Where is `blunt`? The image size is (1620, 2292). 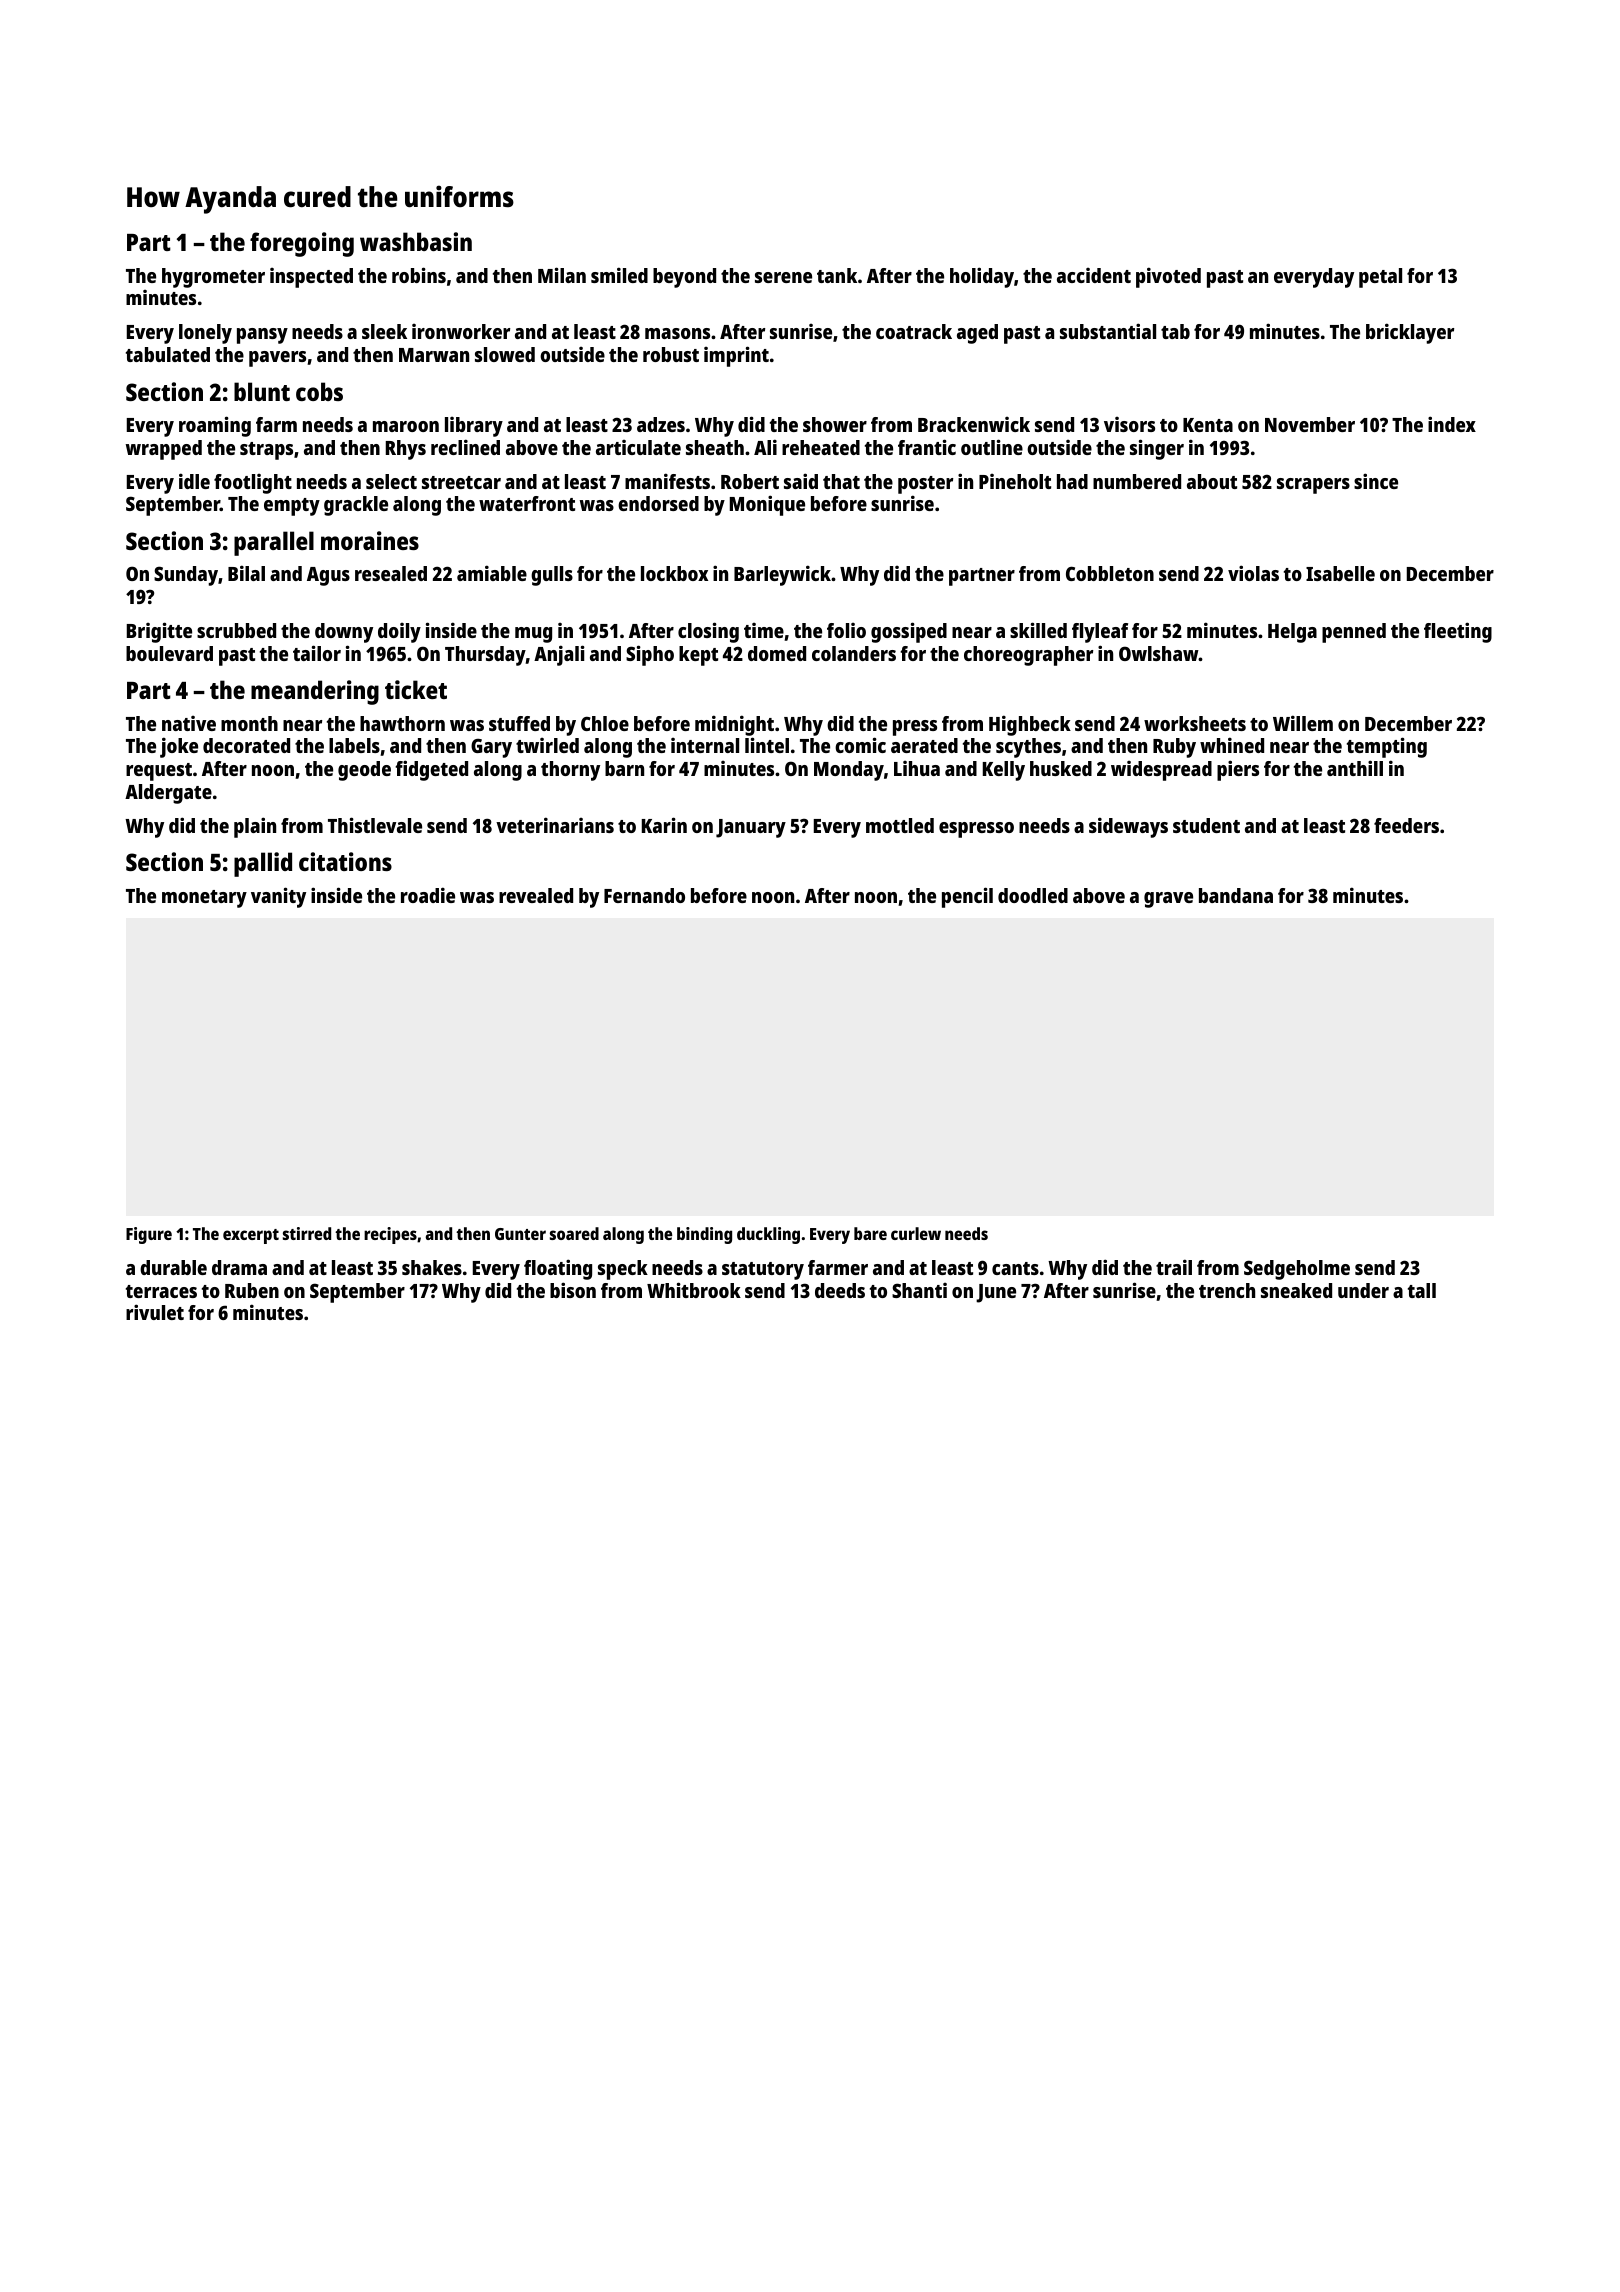 blunt is located at coordinates (262, 391).
